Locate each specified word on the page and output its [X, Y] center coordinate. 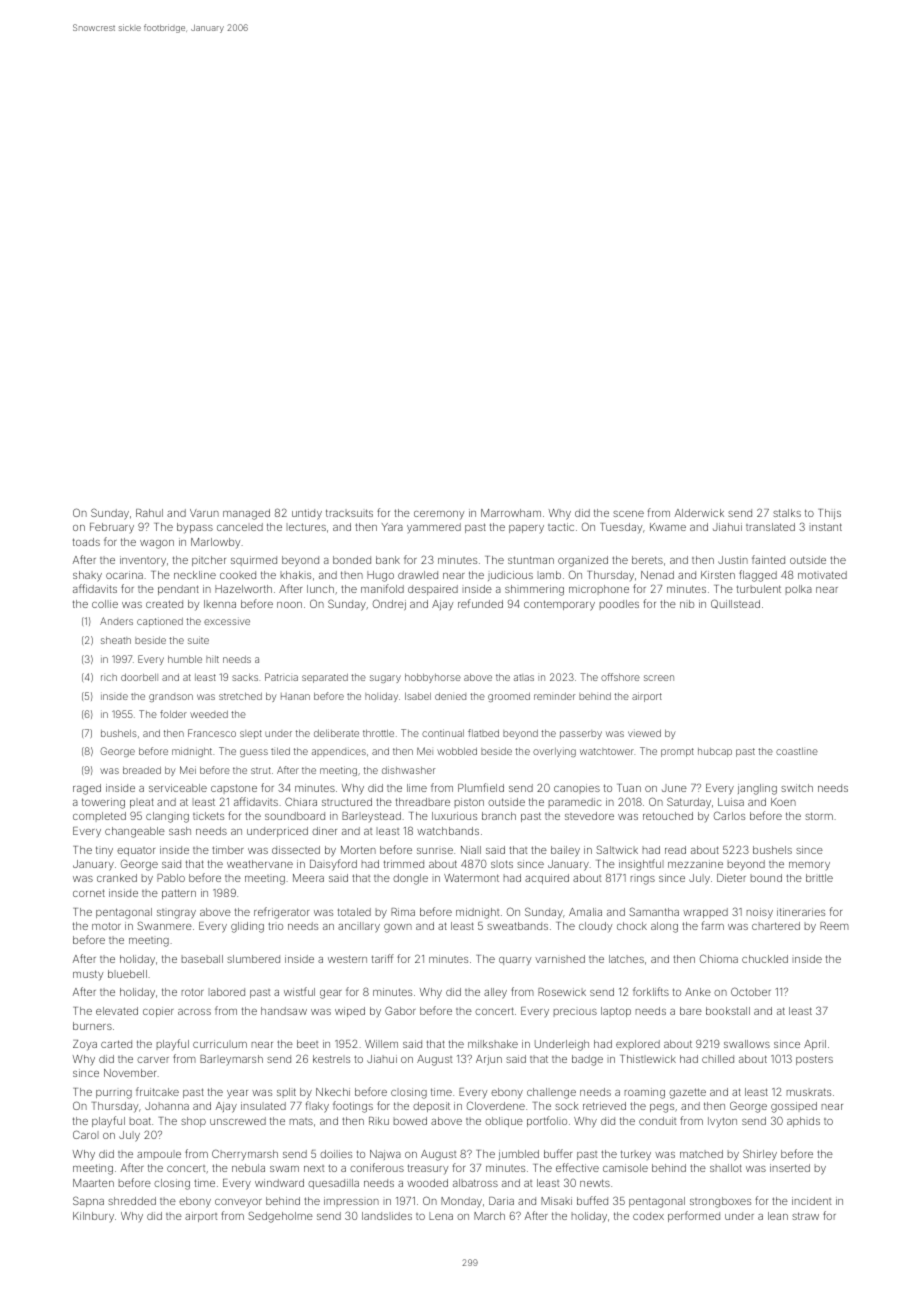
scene [628, 514]
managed [246, 514]
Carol [86, 1134]
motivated [822, 575]
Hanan [295, 696]
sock [567, 1106]
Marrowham [511, 513]
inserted [790, 1168]
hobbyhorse [433, 678]
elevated [117, 1011]
